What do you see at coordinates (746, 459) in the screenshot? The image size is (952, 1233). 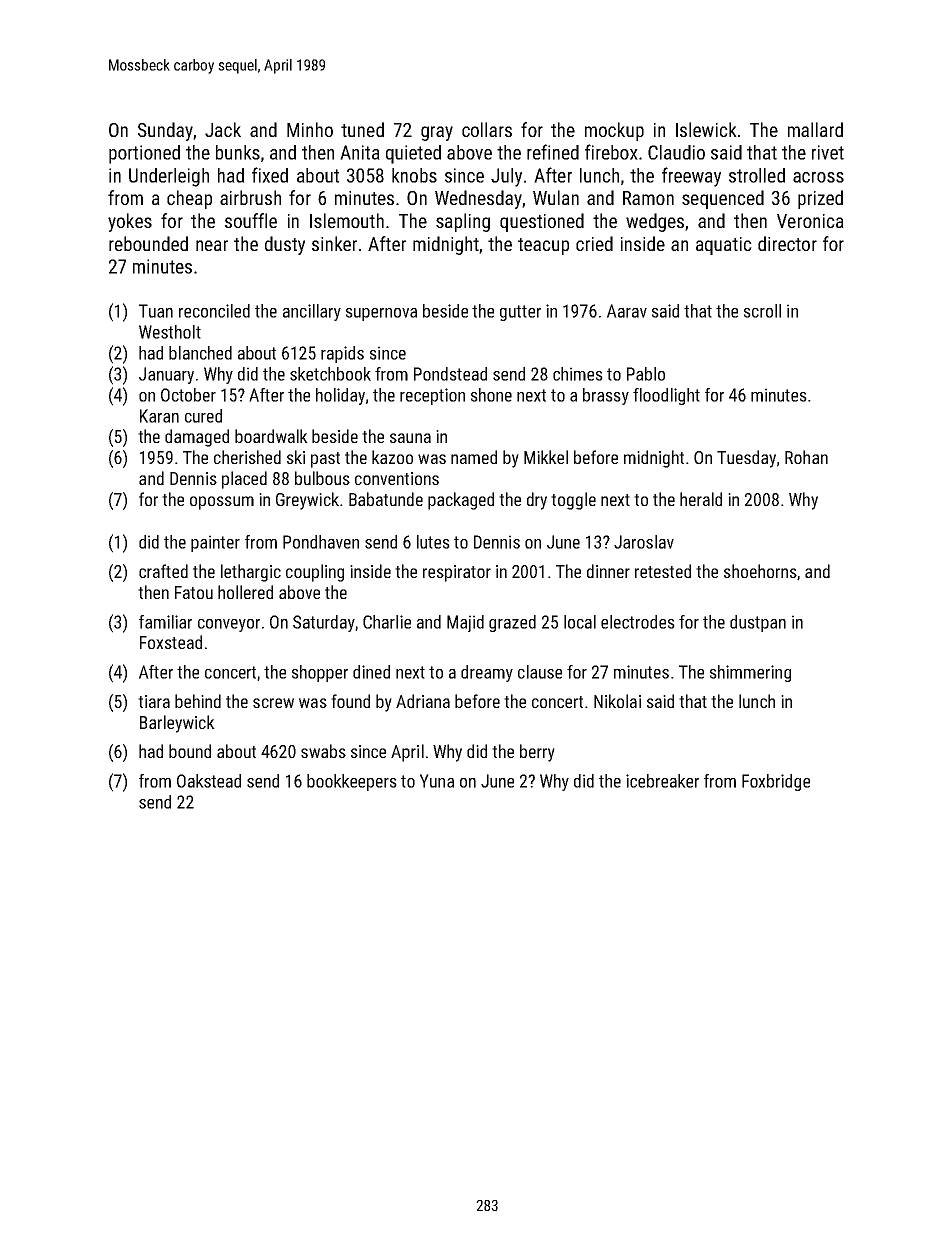 I see `Tuesday` at bounding box center [746, 459].
